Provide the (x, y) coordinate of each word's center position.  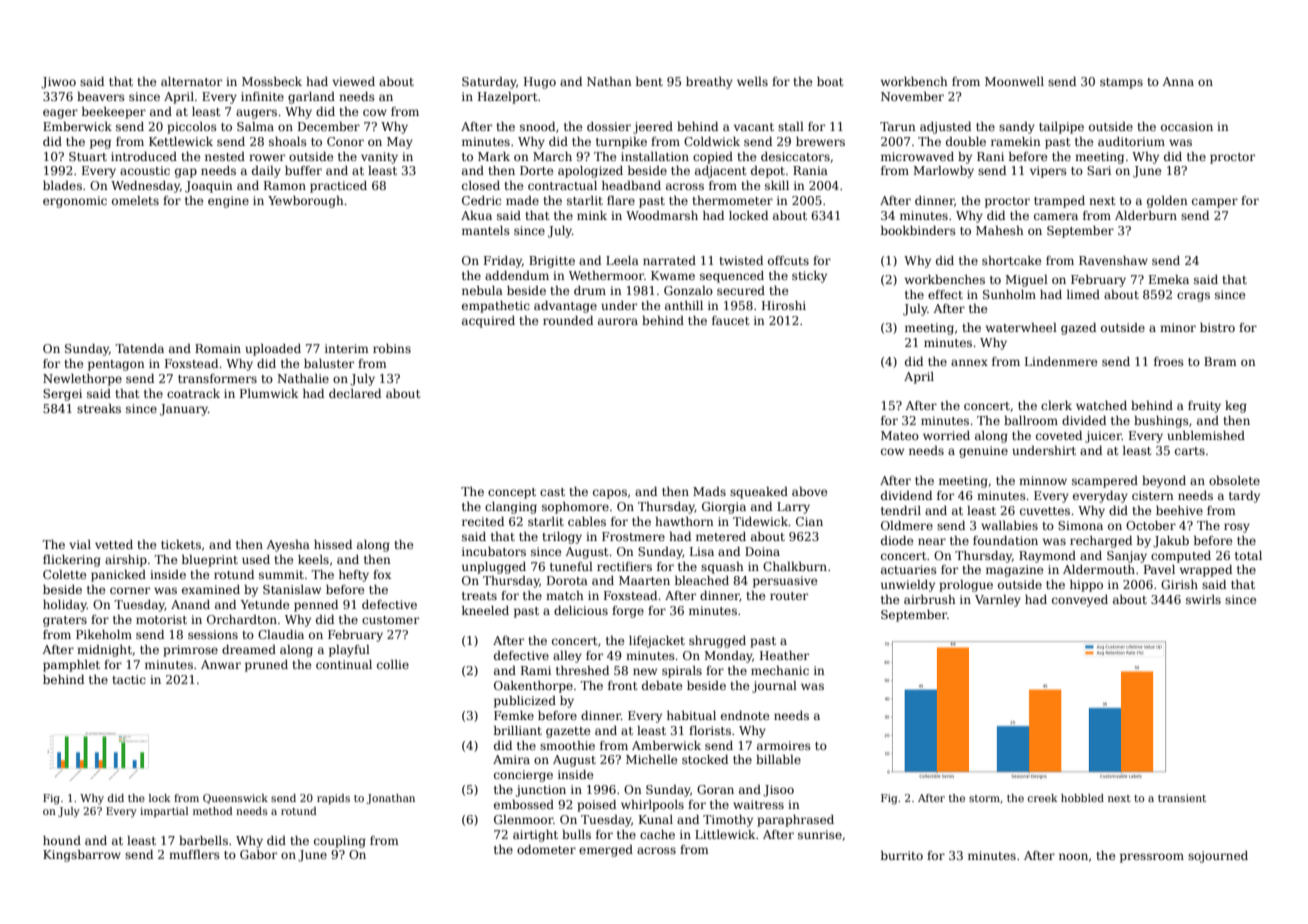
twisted (741, 260)
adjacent (720, 172)
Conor (345, 141)
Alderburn (1146, 215)
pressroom (1152, 858)
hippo (1086, 586)
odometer (546, 849)
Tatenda (139, 348)
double (966, 141)
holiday (65, 606)
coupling (340, 842)
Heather (784, 655)
